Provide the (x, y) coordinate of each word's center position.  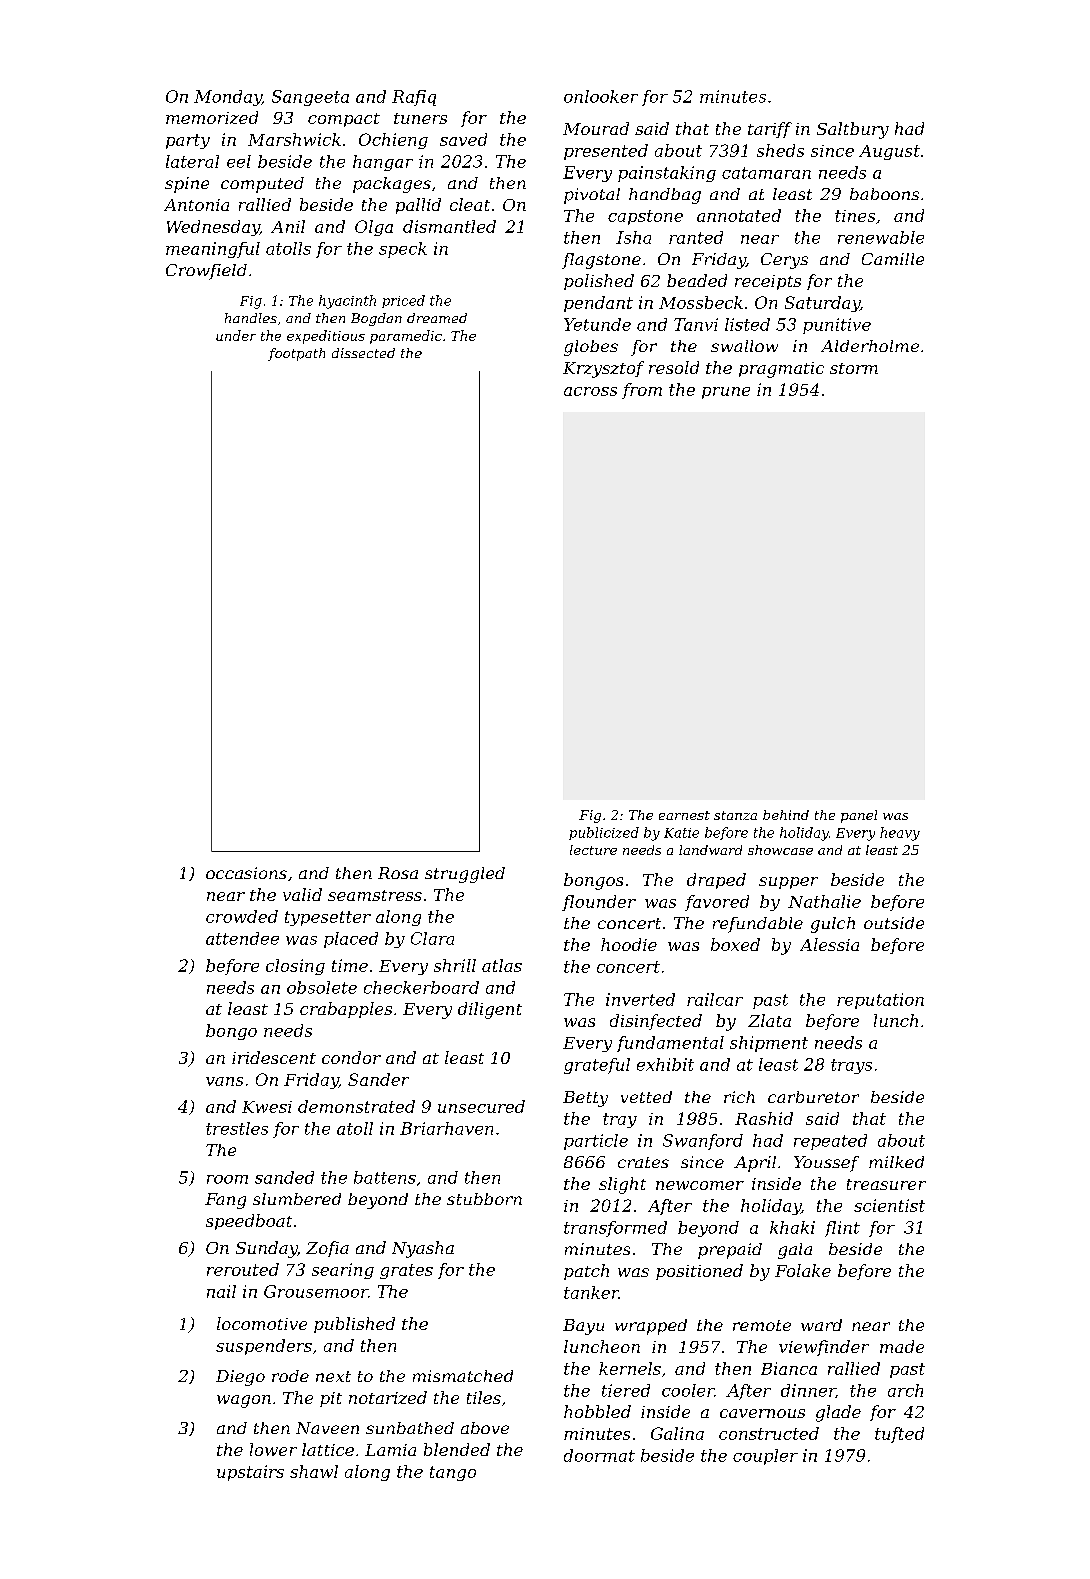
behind (786, 815)
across (590, 391)
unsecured (481, 1106)
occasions (246, 873)
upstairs (250, 1473)
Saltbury (853, 130)
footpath (296, 354)
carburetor (813, 1097)
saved (463, 139)
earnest (684, 815)
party (188, 141)
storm (854, 368)
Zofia (327, 1249)
